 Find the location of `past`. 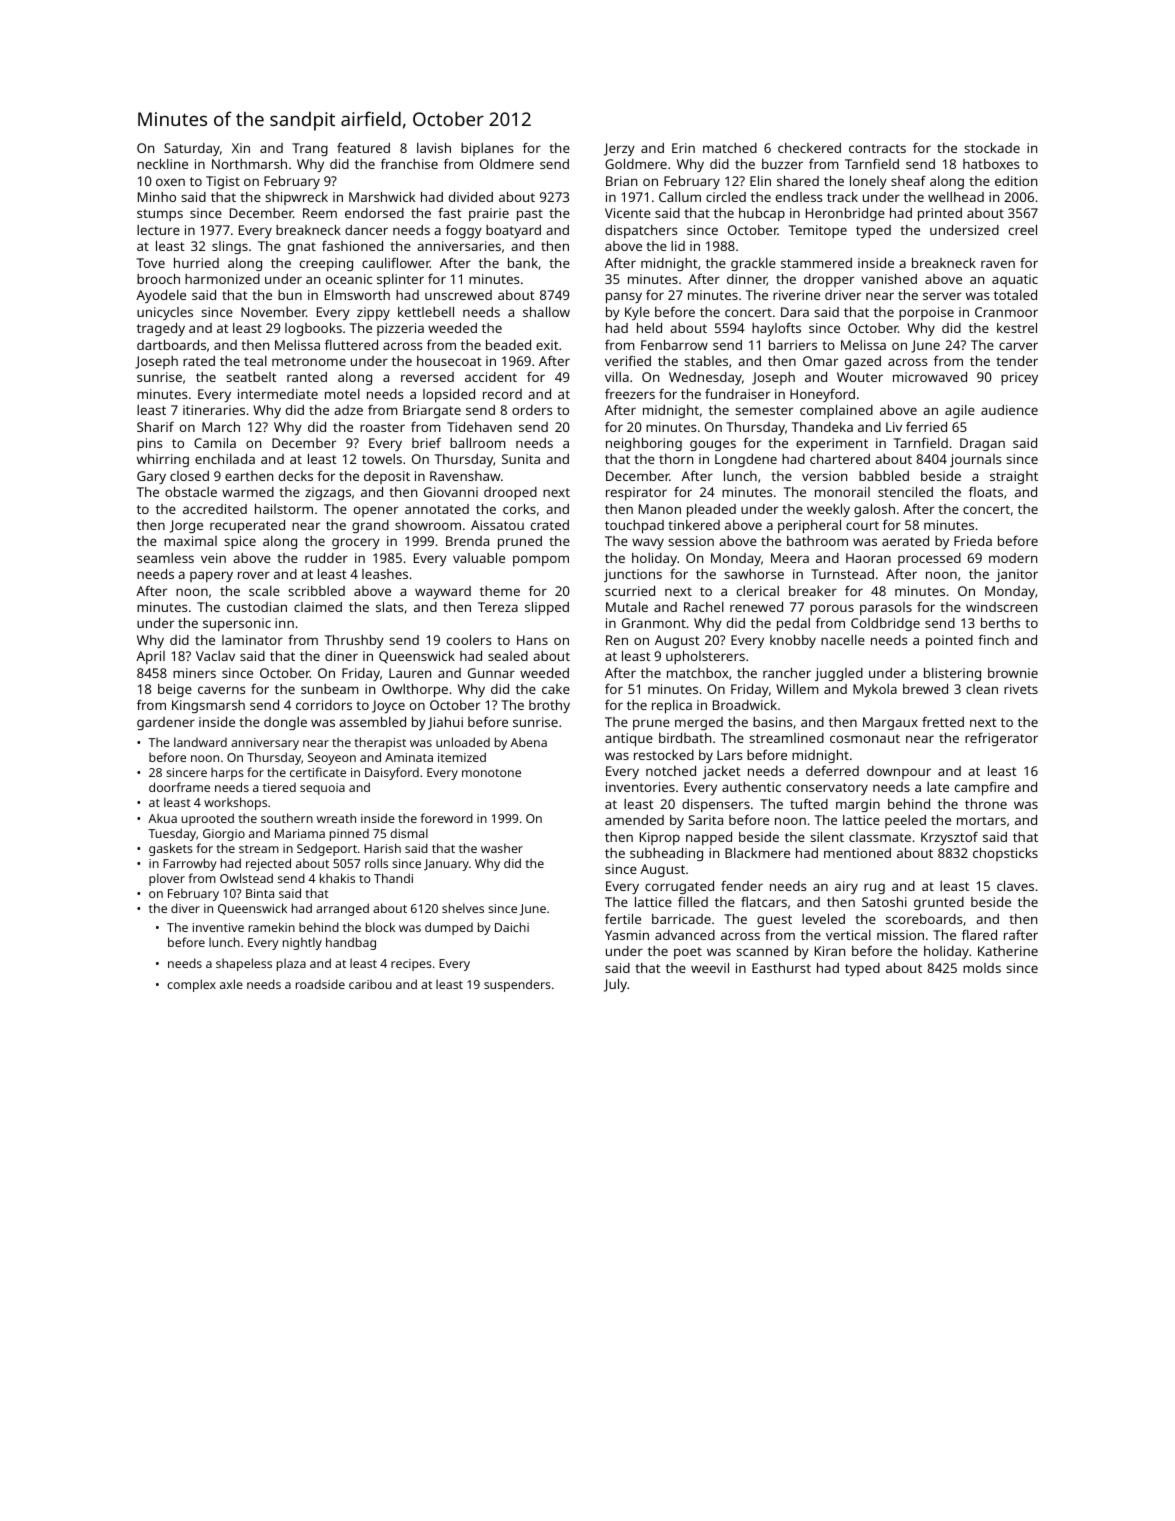

past is located at coordinates (530, 215).
